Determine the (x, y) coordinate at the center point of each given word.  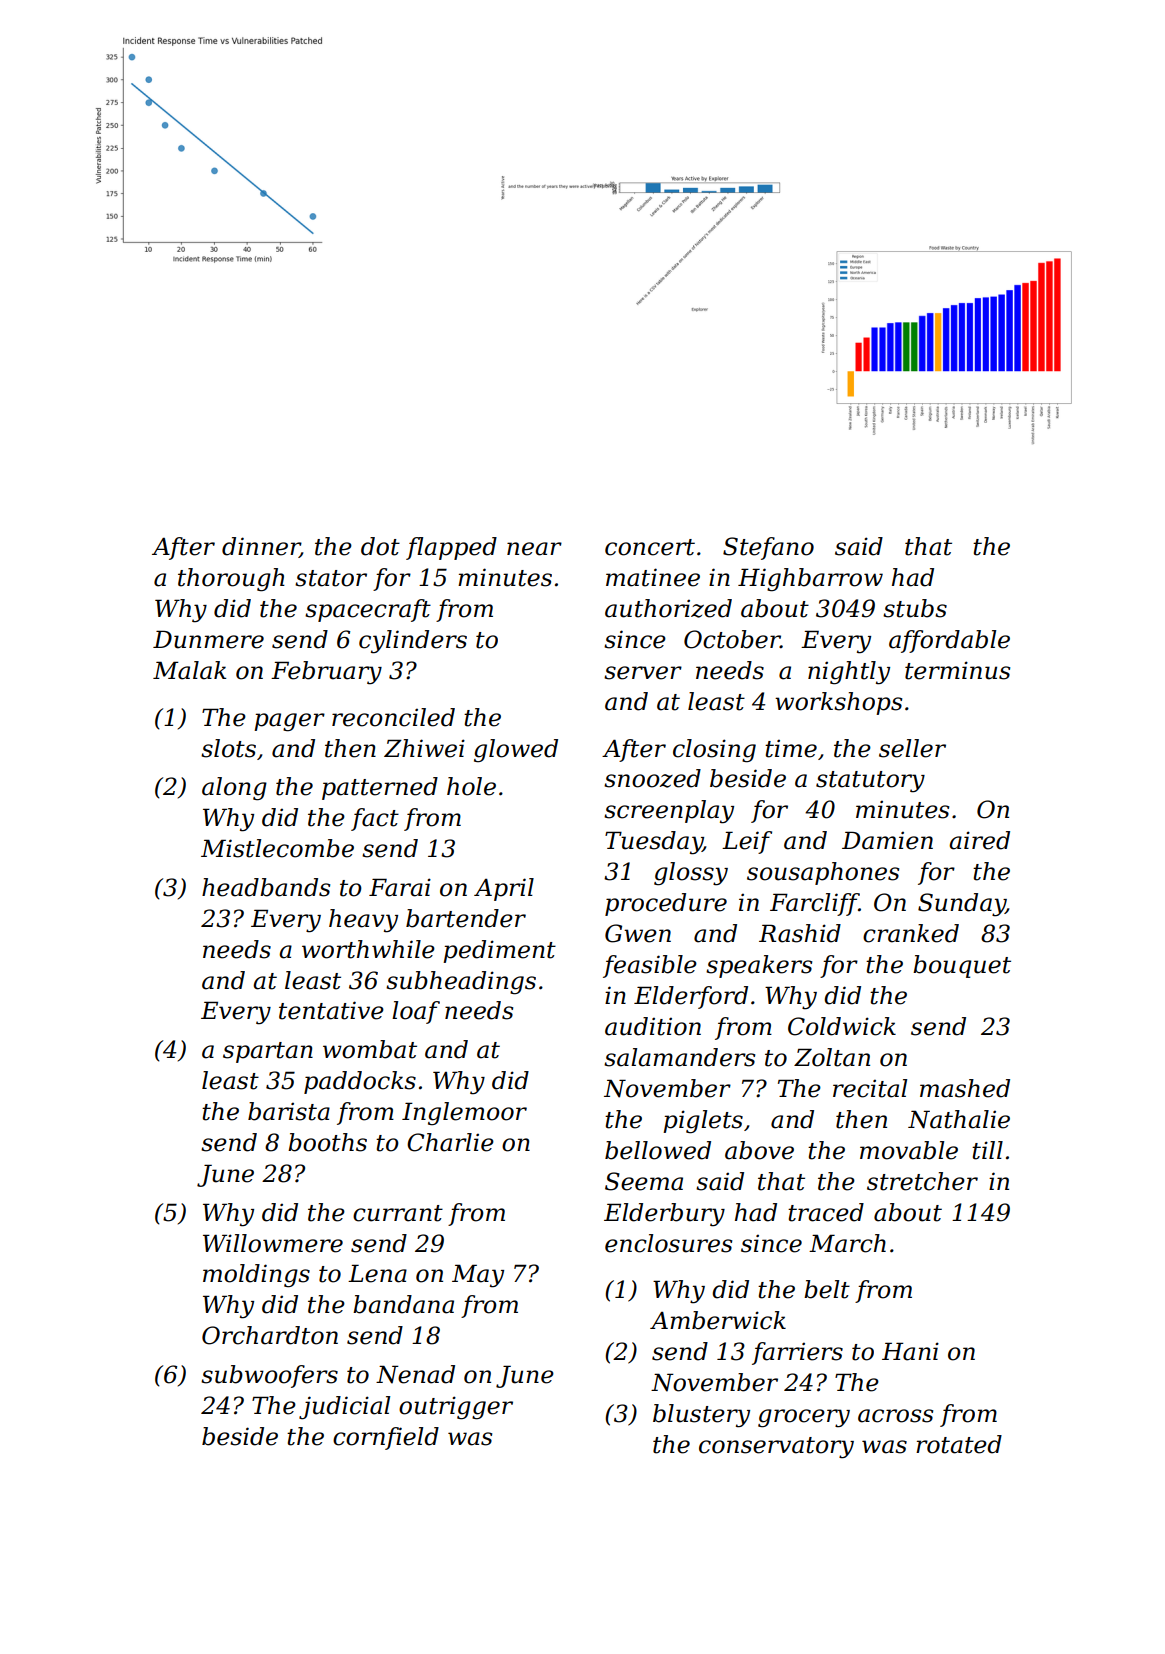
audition (653, 1026)
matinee (653, 577)
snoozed (652, 778)
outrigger (456, 1408)
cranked (911, 933)
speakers (759, 966)
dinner (261, 547)
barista (289, 1111)
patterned (380, 788)
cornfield (386, 1438)
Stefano (768, 548)
